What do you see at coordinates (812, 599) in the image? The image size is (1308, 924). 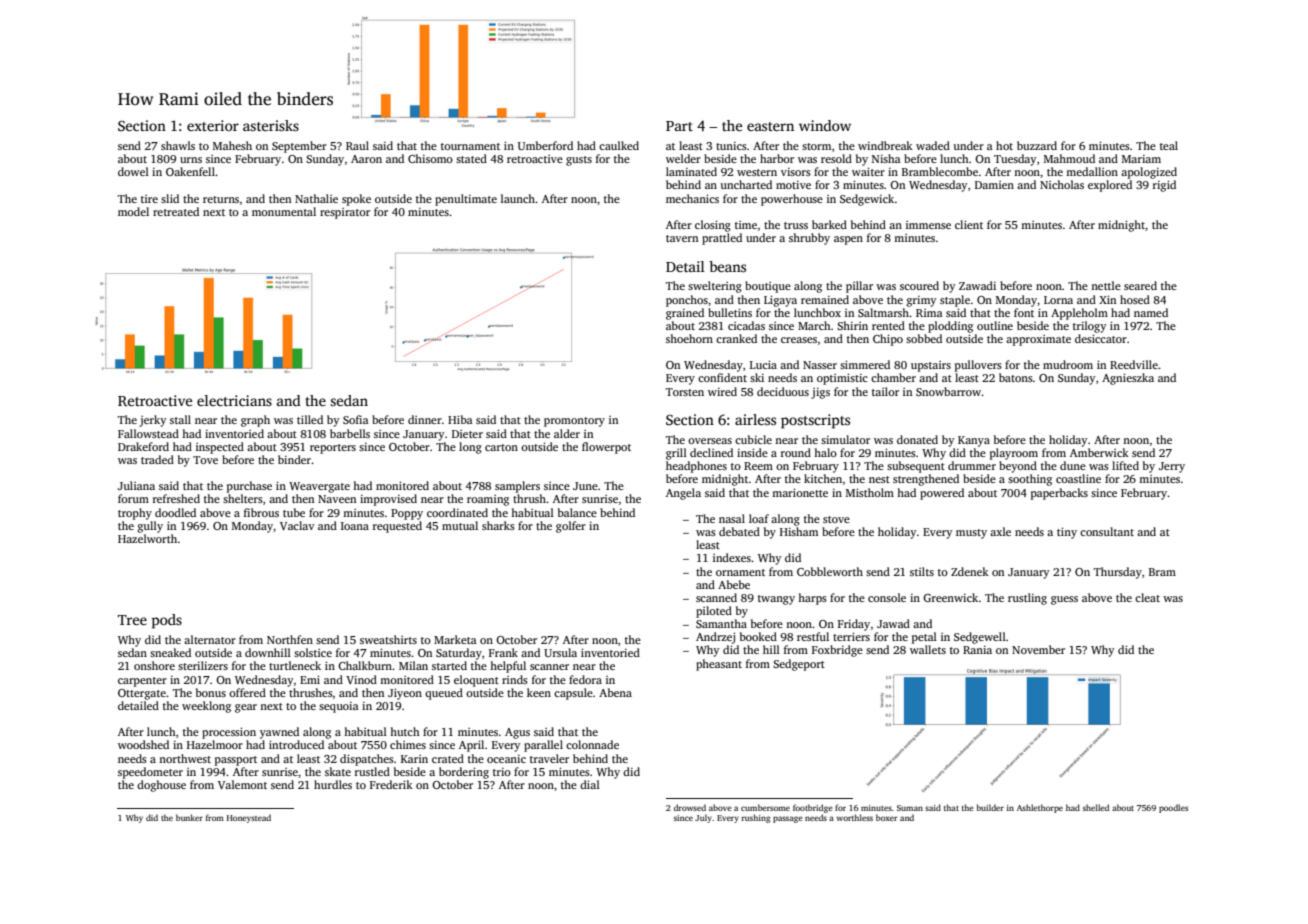 I see `harps` at bounding box center [812, 599].
